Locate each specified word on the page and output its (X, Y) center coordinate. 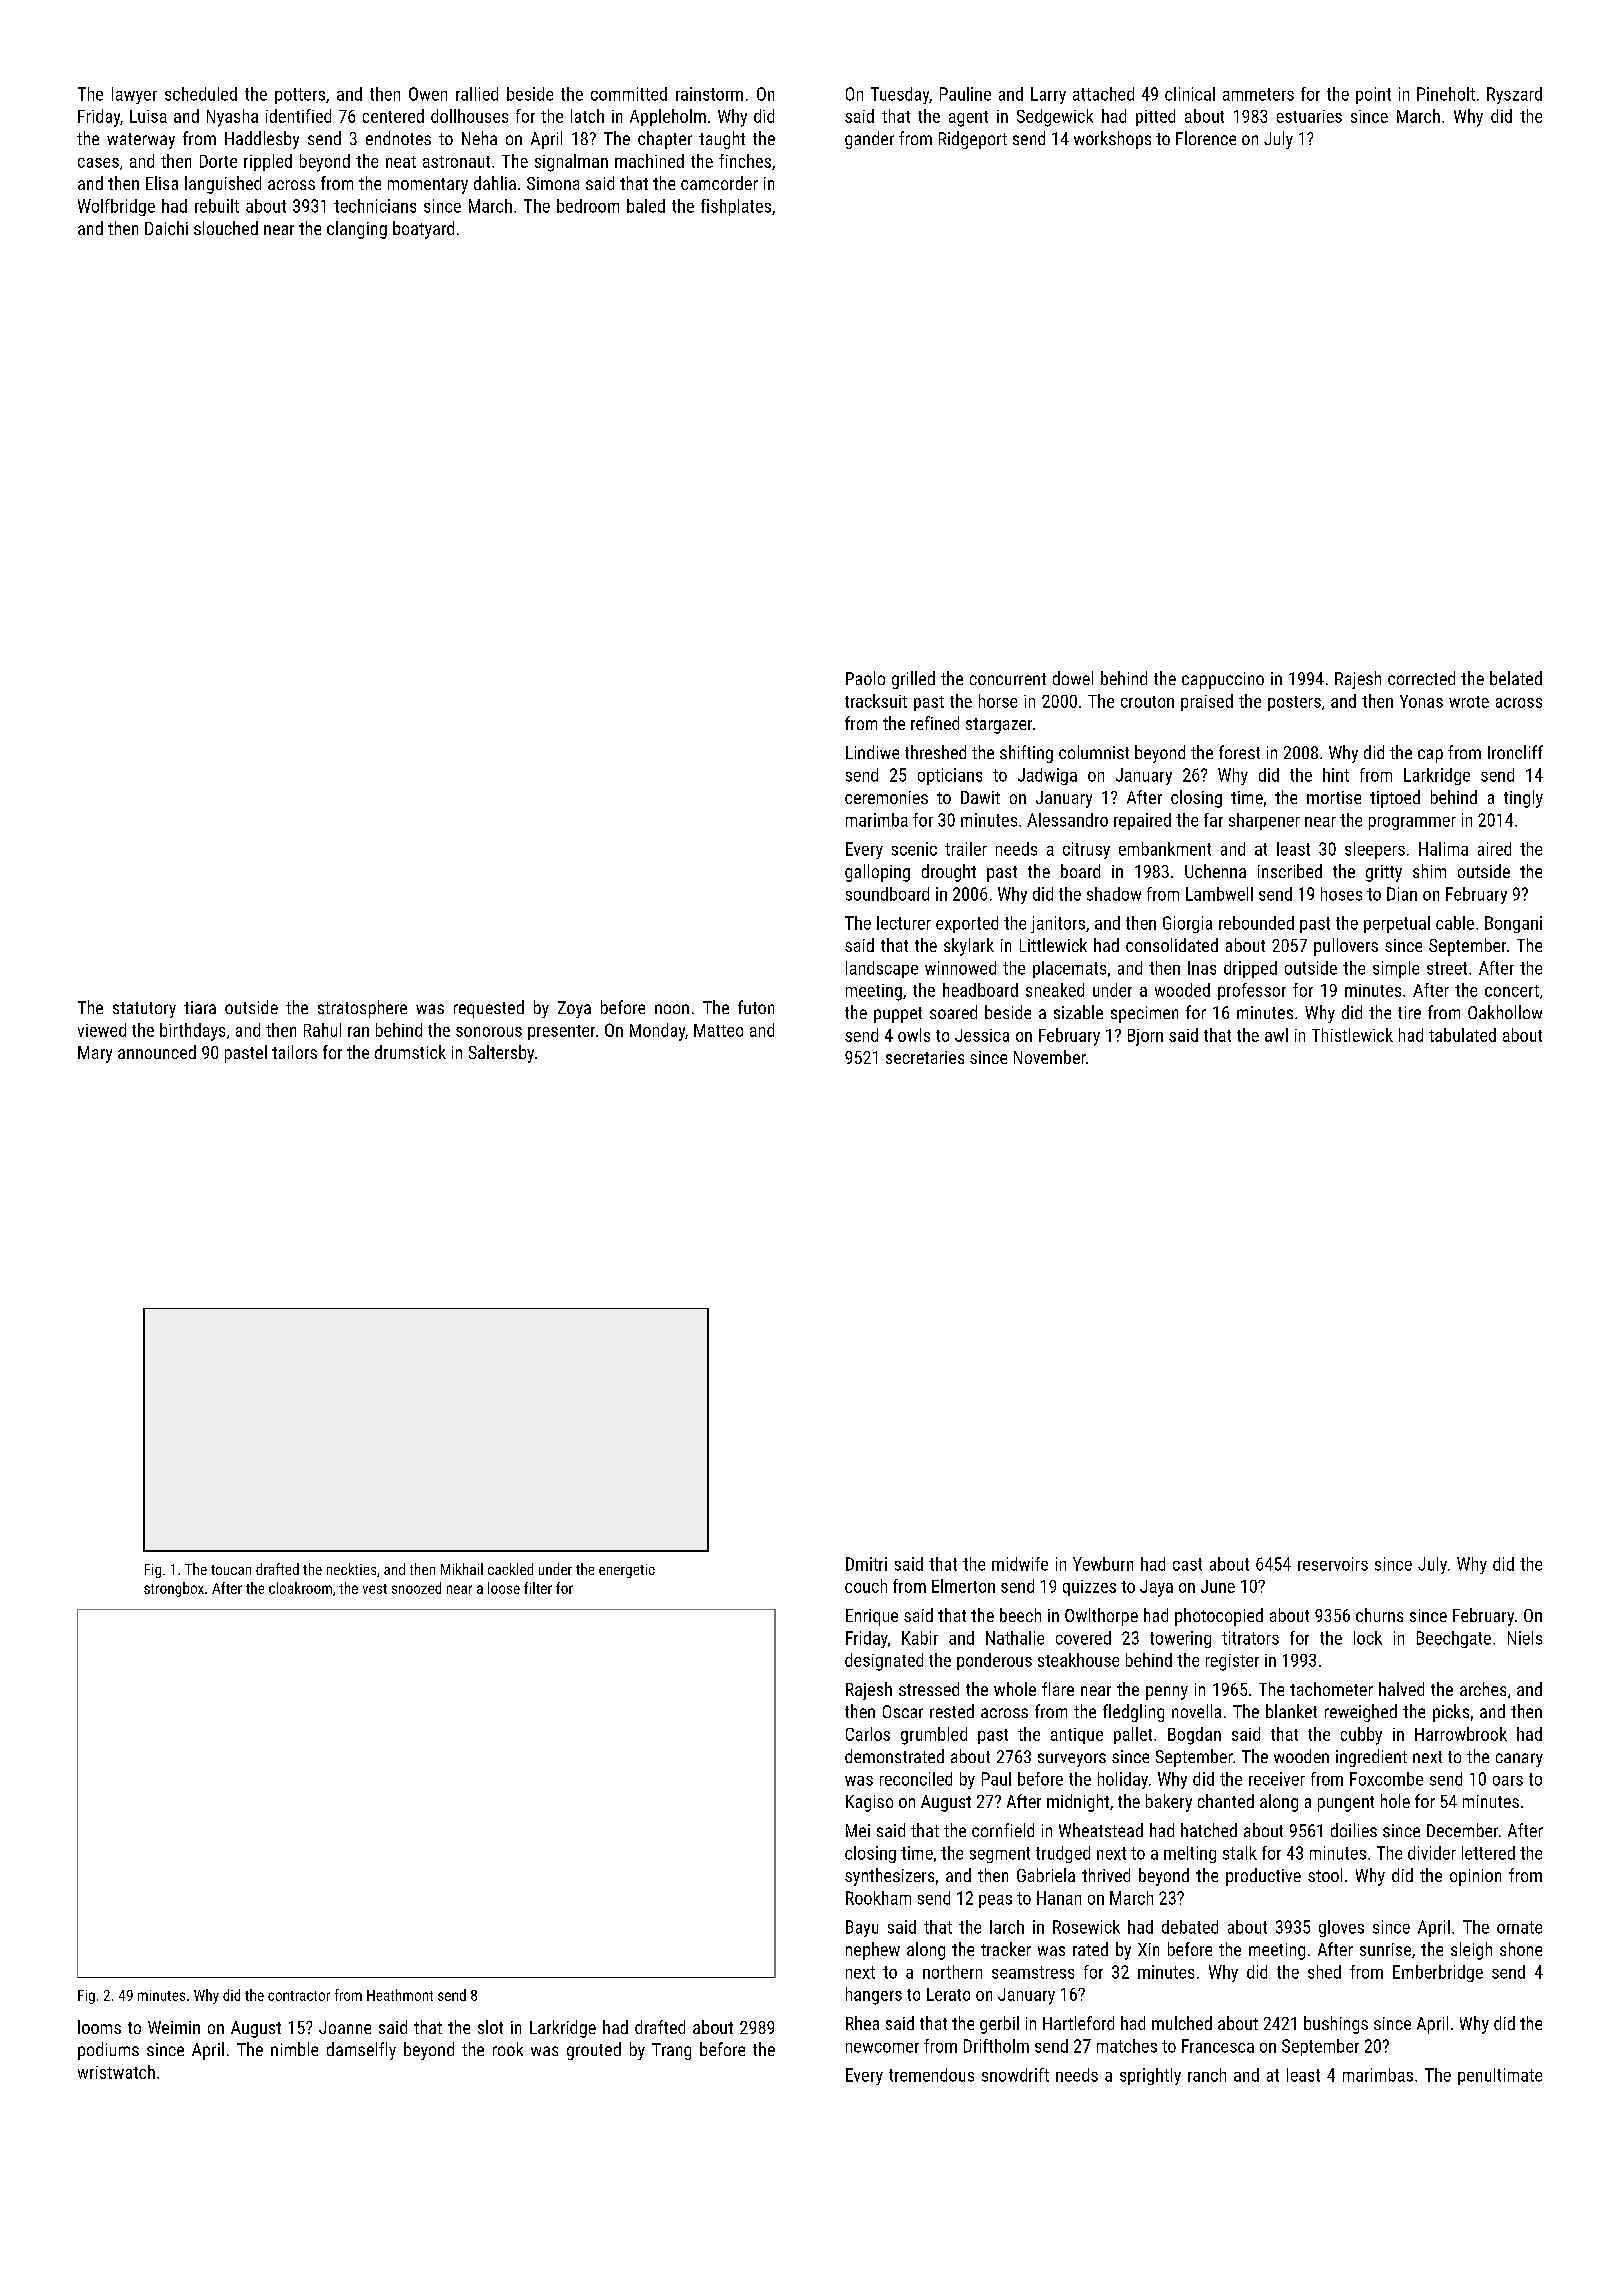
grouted (594, 2051)
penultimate (1500, 2076)
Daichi (166, 228)
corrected (1421, 678)
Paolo (865, 678)
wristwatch (116, 2072)
